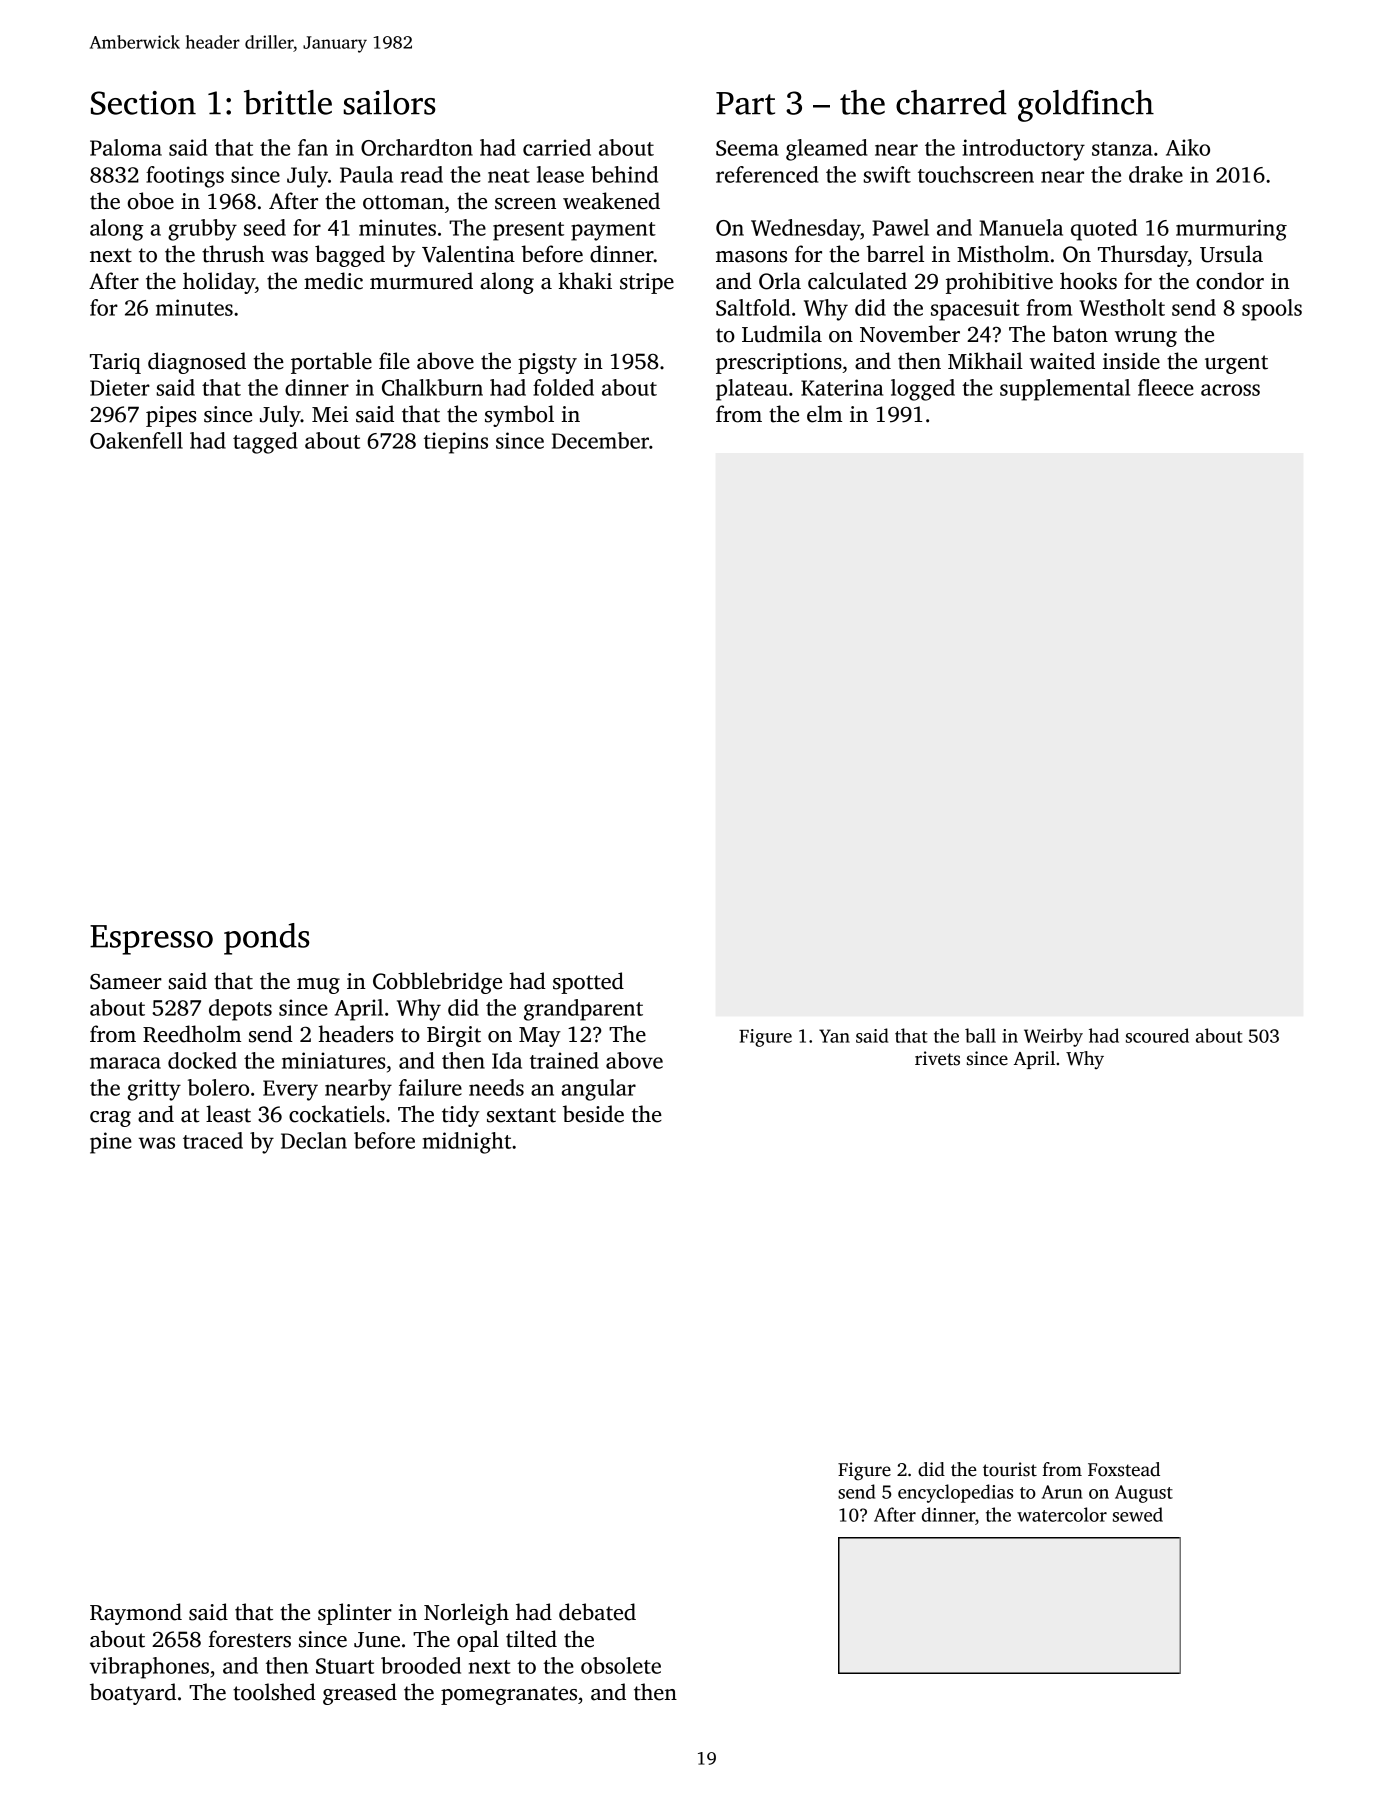 The image size is (1393, 1803). I want to click on obsolete, so click(621, 1665).
